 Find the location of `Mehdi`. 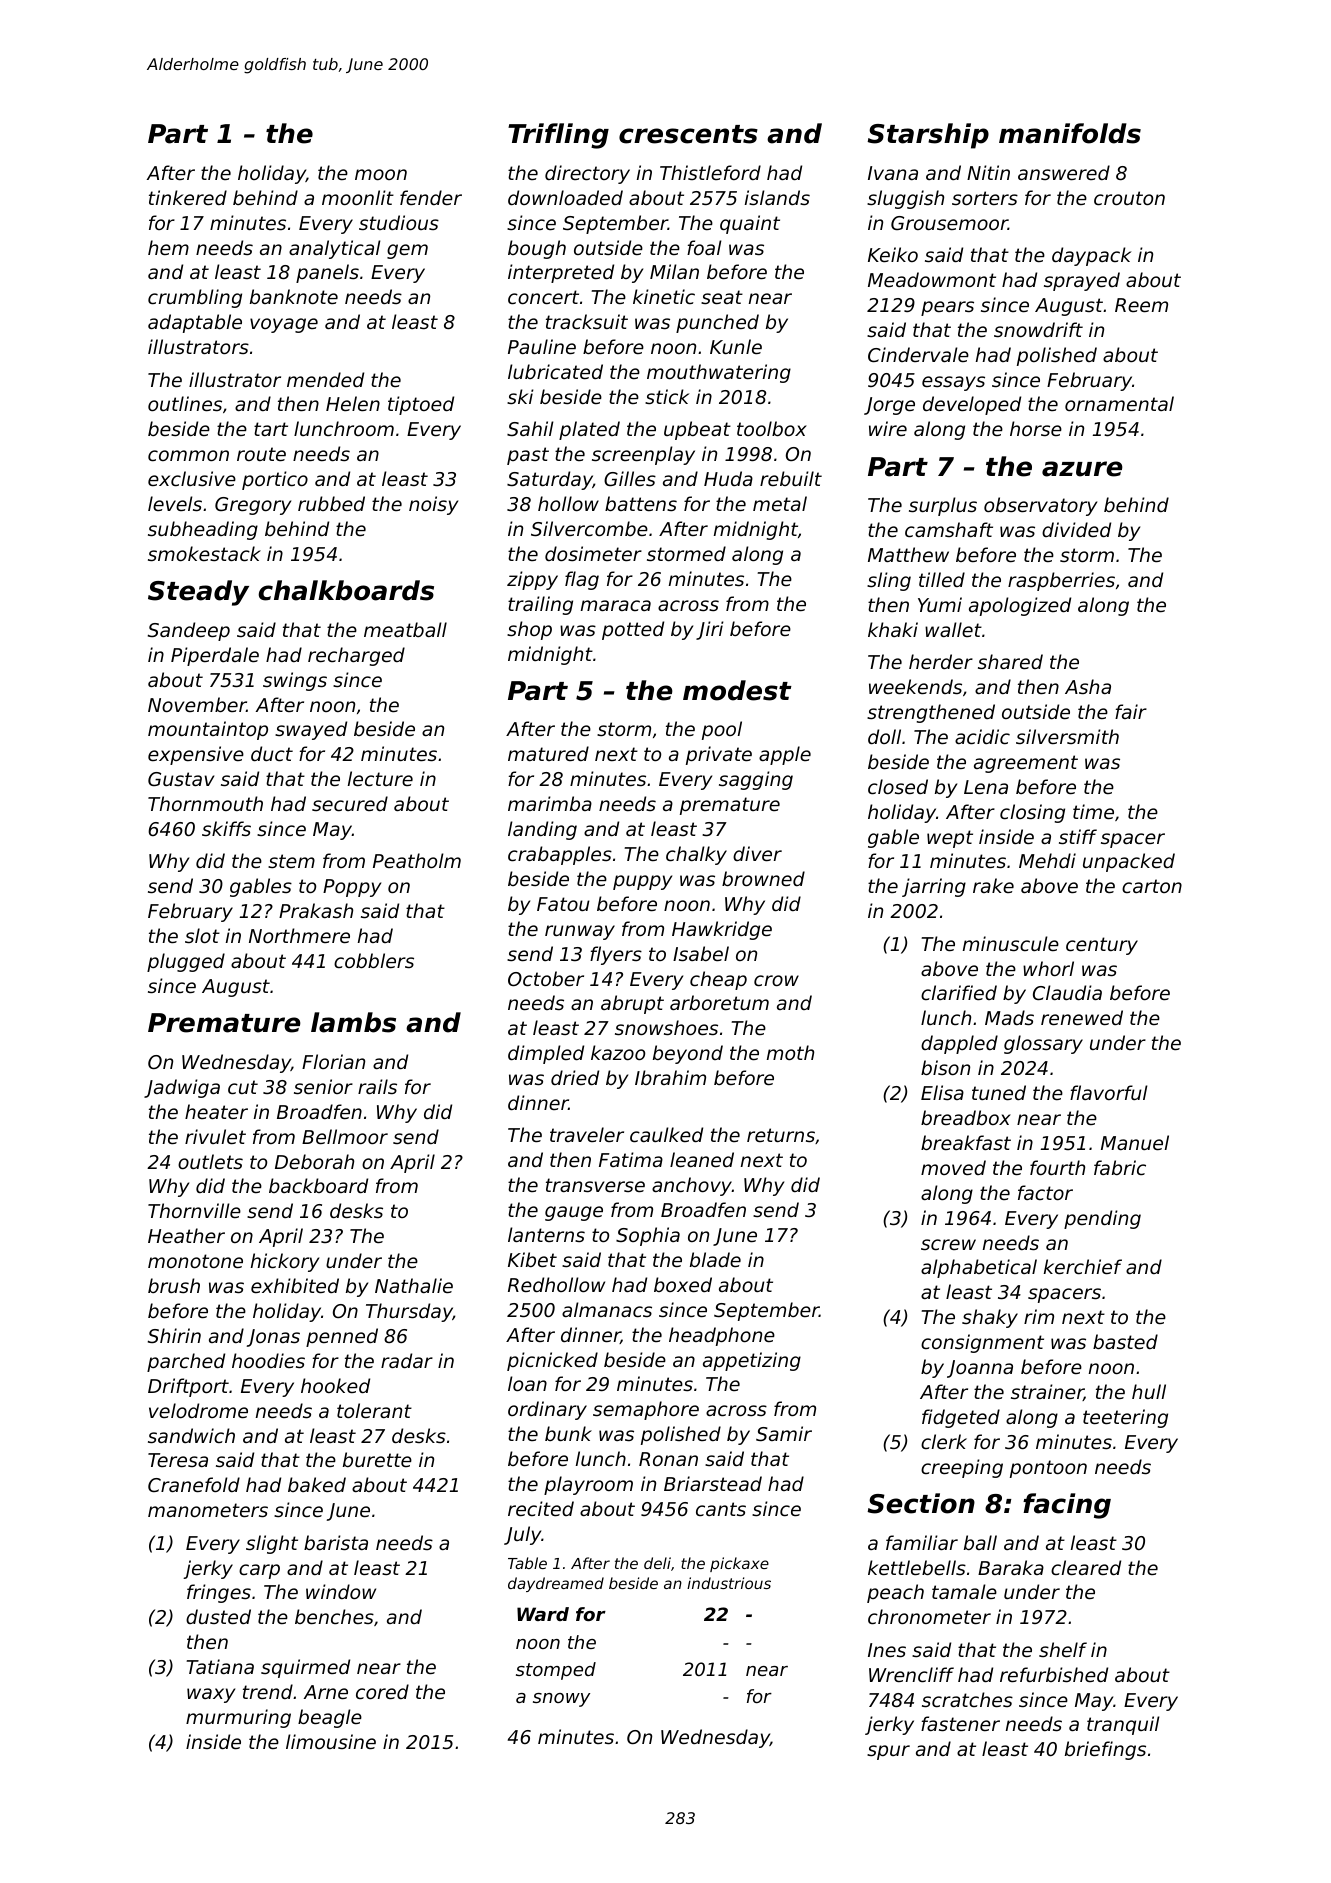

Mehdi is located at coordinates (1047, 860).
